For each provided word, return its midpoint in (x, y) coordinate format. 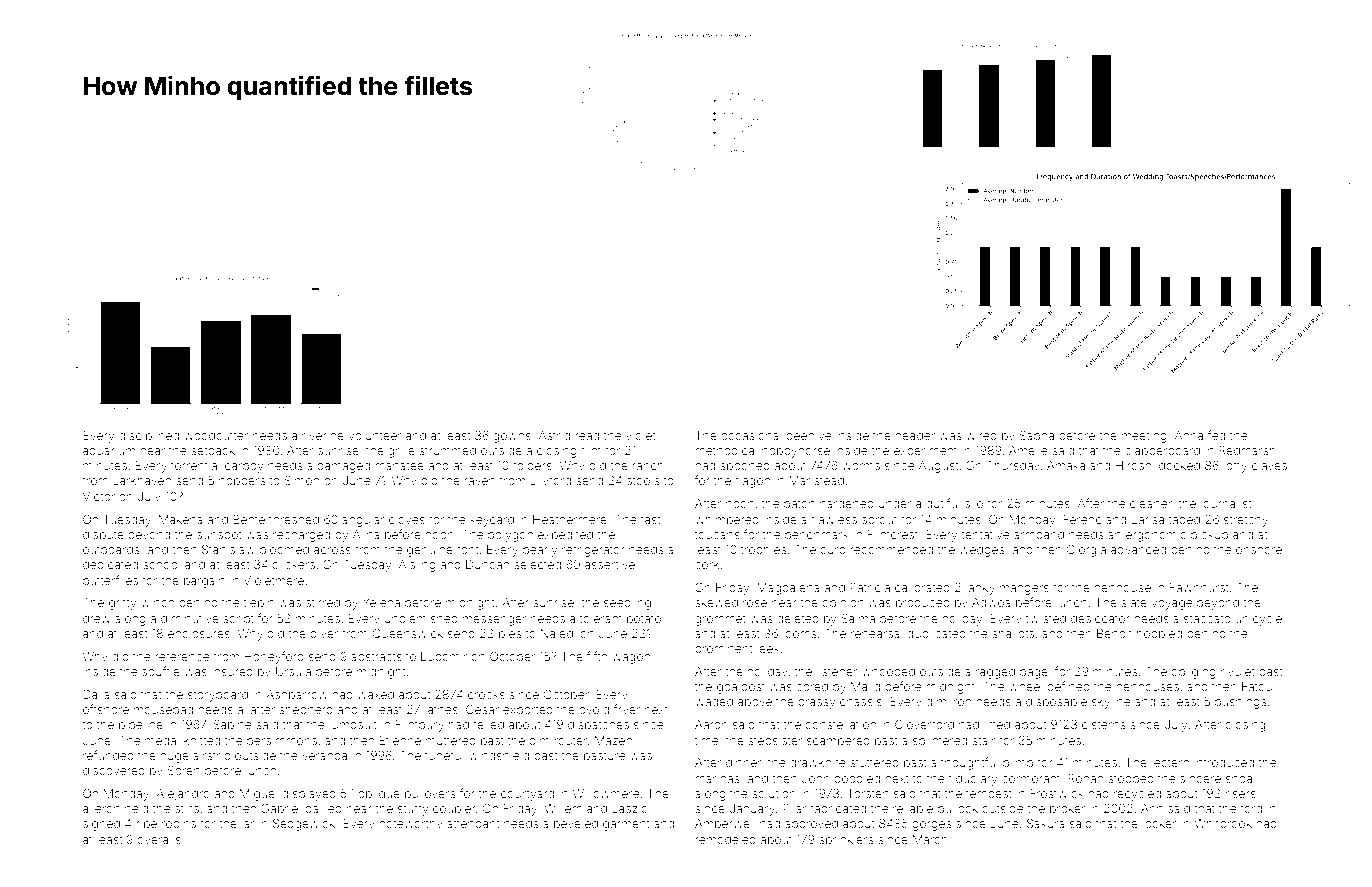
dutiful (943, 503)
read (587, 435)
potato (644, 620)
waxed (375, 694)
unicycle (1258, 620)
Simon (301, 480)
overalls (159, 839)
